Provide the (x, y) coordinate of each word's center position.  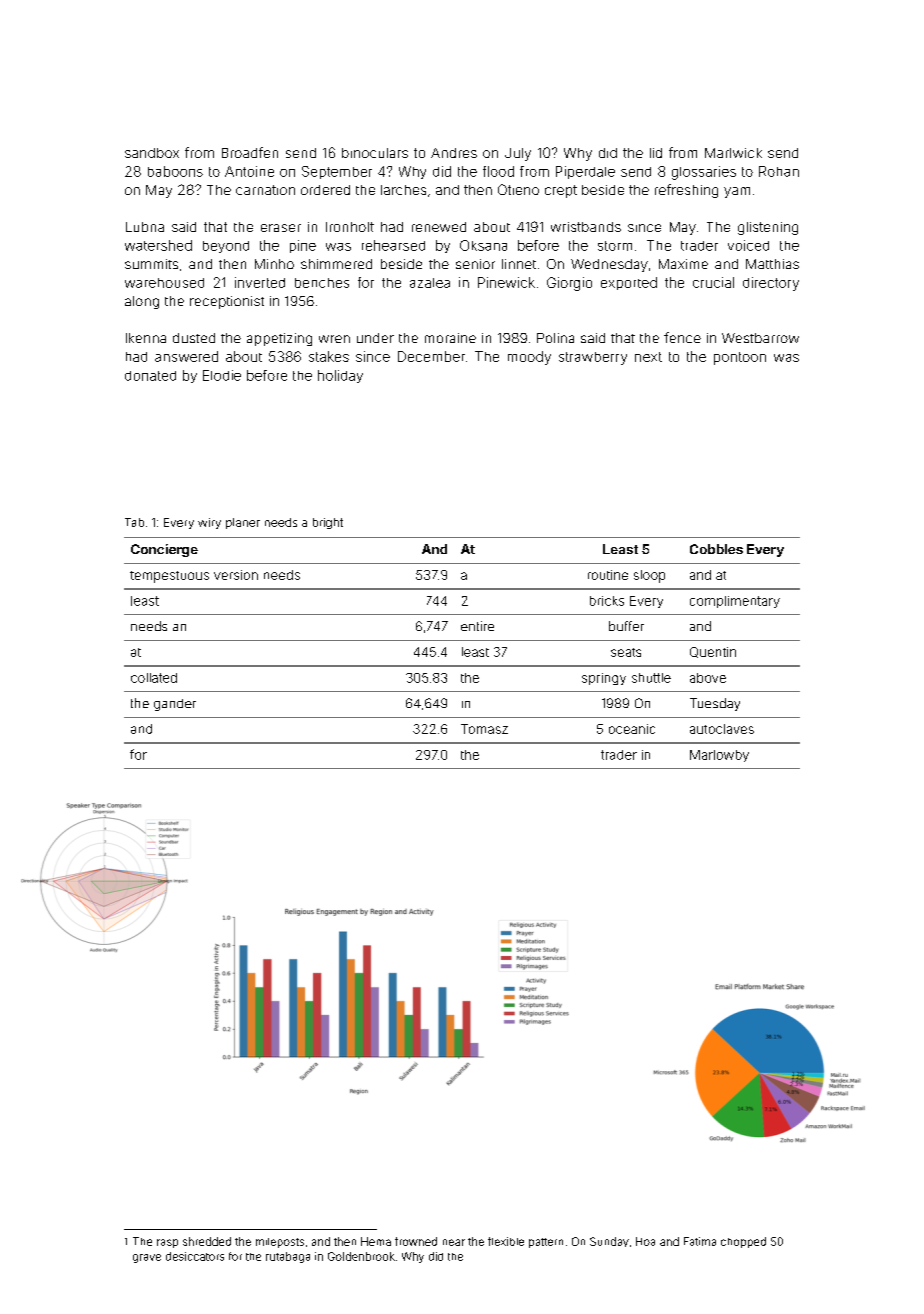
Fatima (700, 1241)
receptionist (227, 302)
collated (154, 678)
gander (175, 705)
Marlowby (719, 756)
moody (529, 358)
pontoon (740, 358)
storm (615, 246)
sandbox (152, 153)
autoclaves (722, 729)
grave (147, 1258)
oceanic (632, 729)
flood (498, 171)
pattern (546, 1243)
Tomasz (484, 729)
